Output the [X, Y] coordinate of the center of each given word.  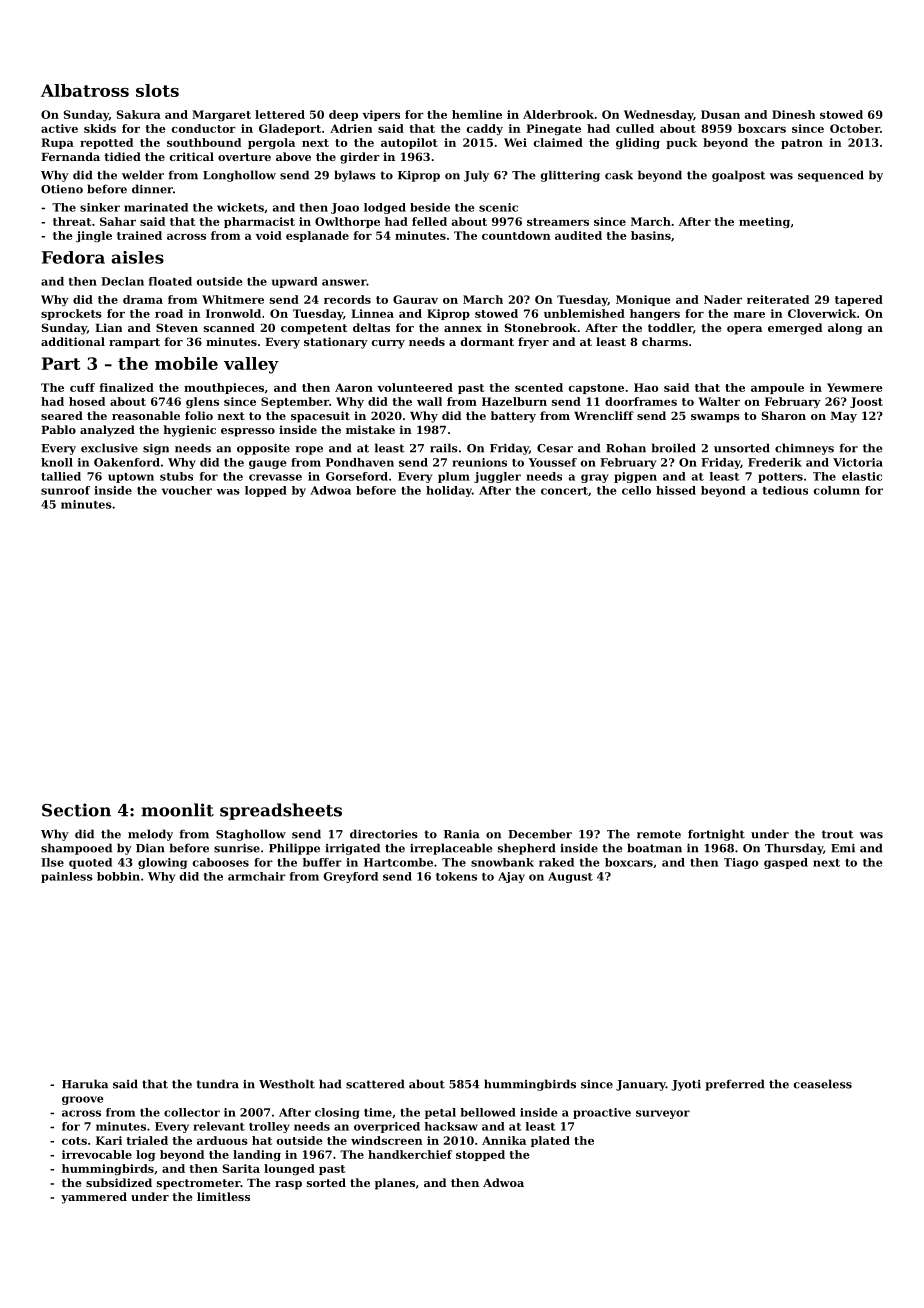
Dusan [720, 114]
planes [395, 1184]
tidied [122, 156]
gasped [786, 863]
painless [67, 877]
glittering [570, 176]
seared [62, 415]
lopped [266, 491]
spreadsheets [281, 811]
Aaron [354, 387]
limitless [223, 1196]
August [570, 877]
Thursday [794, 849]
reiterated [778, 299]
